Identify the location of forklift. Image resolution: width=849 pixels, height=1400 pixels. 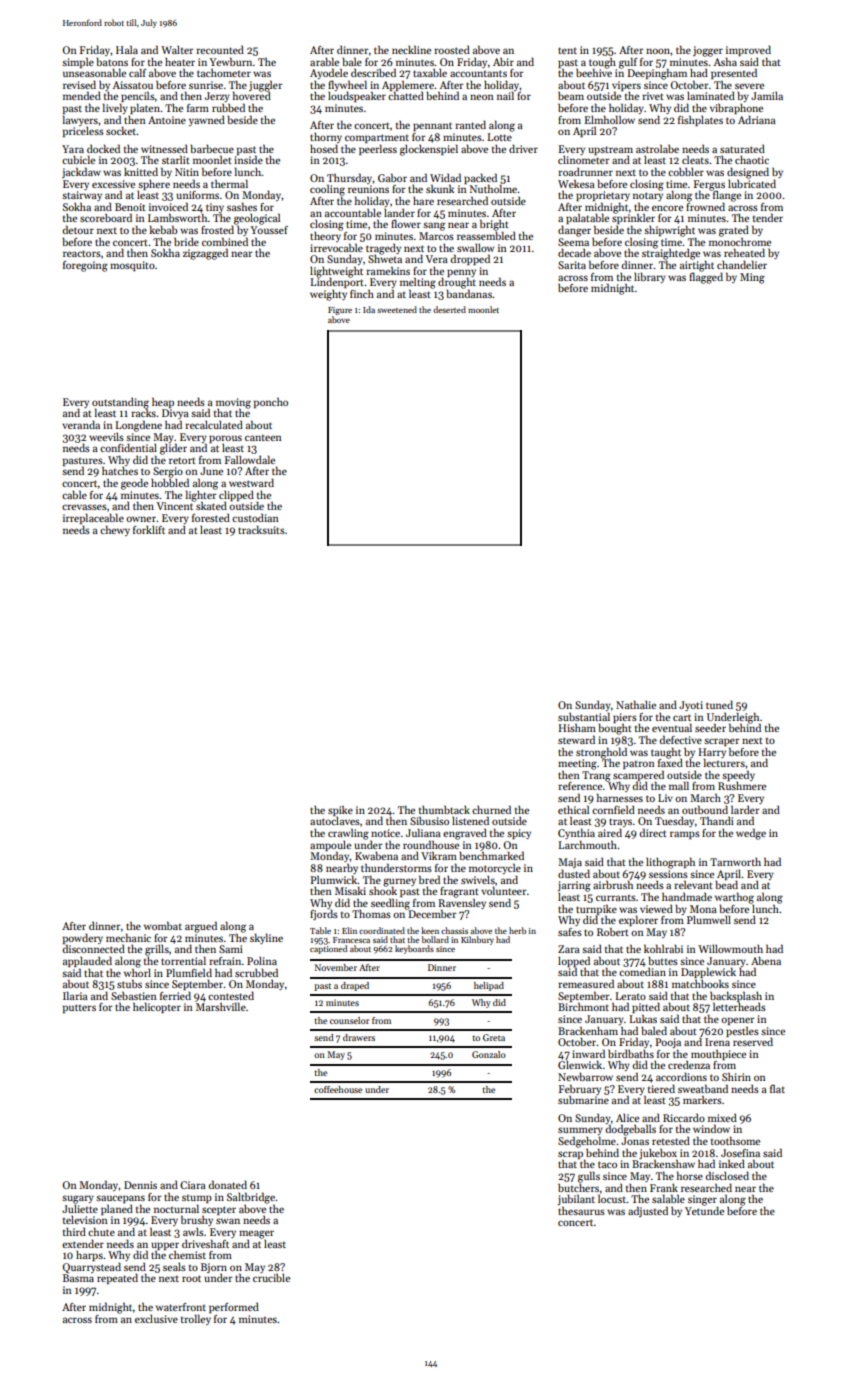
(149, 530).
